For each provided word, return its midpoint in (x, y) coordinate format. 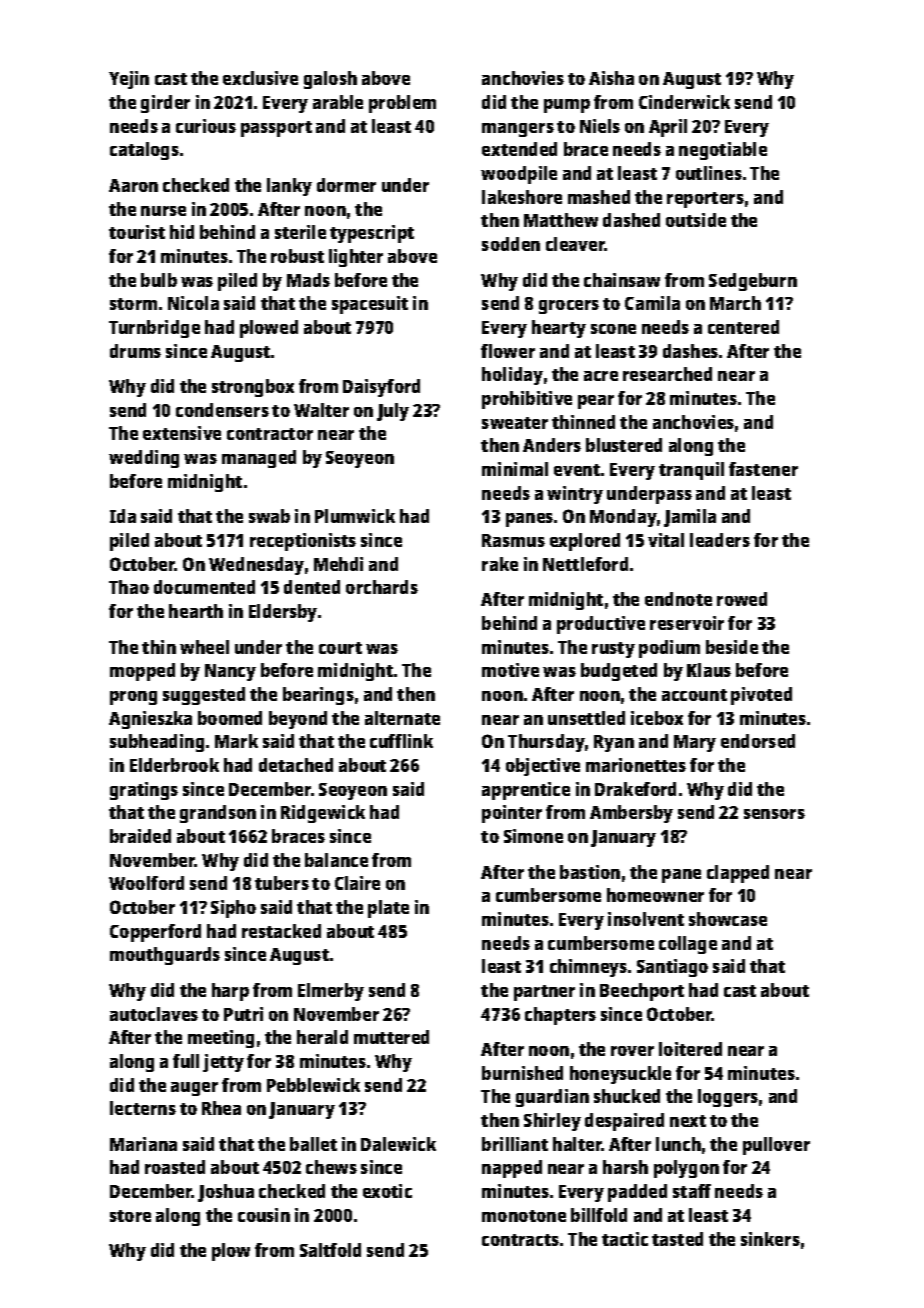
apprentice (526, 791)
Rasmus (513, 540)
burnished (522, 1073)
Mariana (143, 1144)
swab (269, 516)
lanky (289, 187)
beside (732, 647)
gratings (144, 791)
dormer (346, 185)
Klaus (709, 670)
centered (743, 327)
